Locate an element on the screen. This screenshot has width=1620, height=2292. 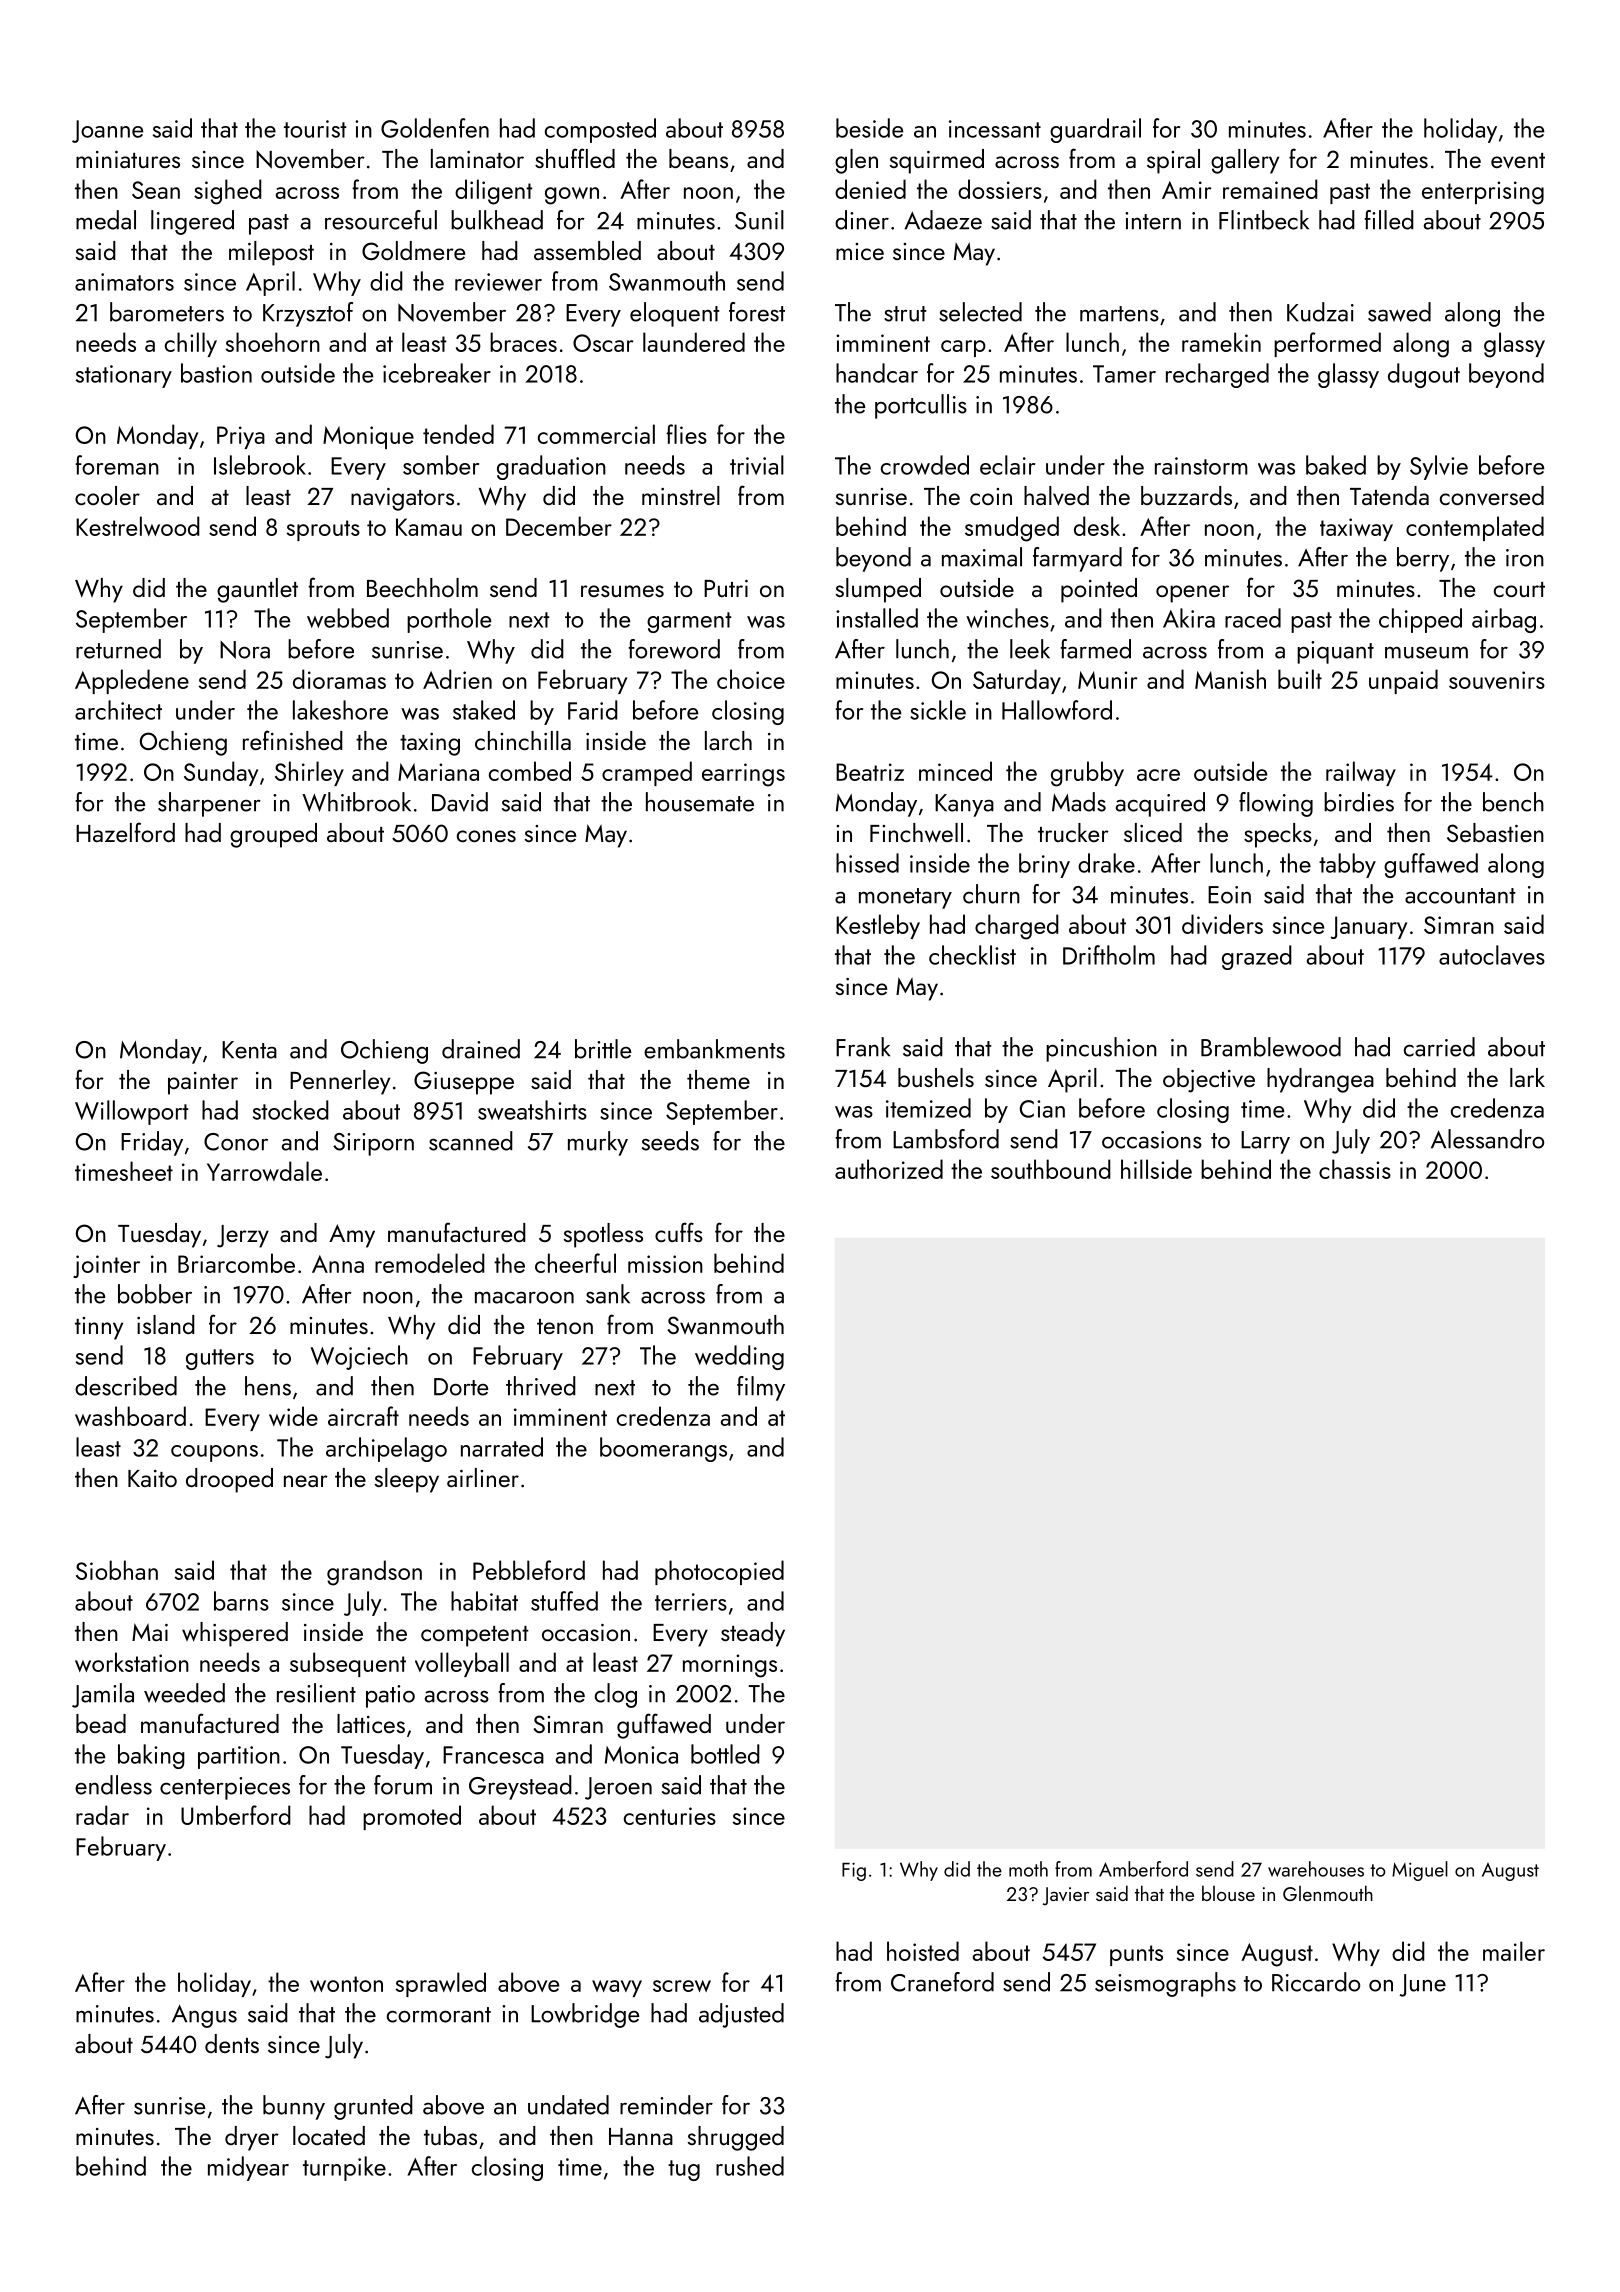
gallery is located at coordinates (1245, 161).
